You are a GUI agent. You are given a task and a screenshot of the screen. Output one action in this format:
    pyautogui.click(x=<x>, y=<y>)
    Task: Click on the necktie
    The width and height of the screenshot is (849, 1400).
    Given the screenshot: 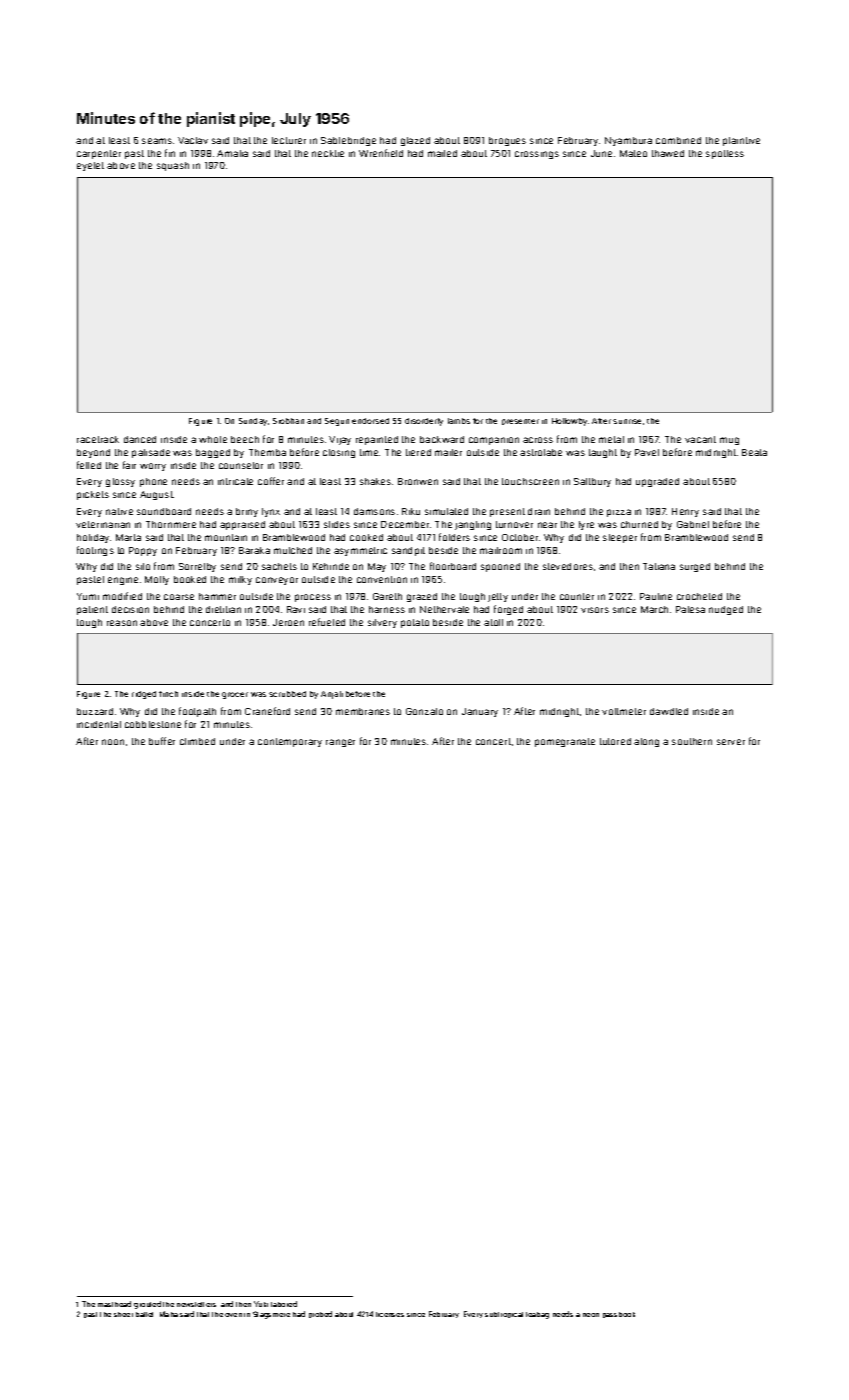 What is the action you would take?
    pyautogui.click(x=328, y=153)
